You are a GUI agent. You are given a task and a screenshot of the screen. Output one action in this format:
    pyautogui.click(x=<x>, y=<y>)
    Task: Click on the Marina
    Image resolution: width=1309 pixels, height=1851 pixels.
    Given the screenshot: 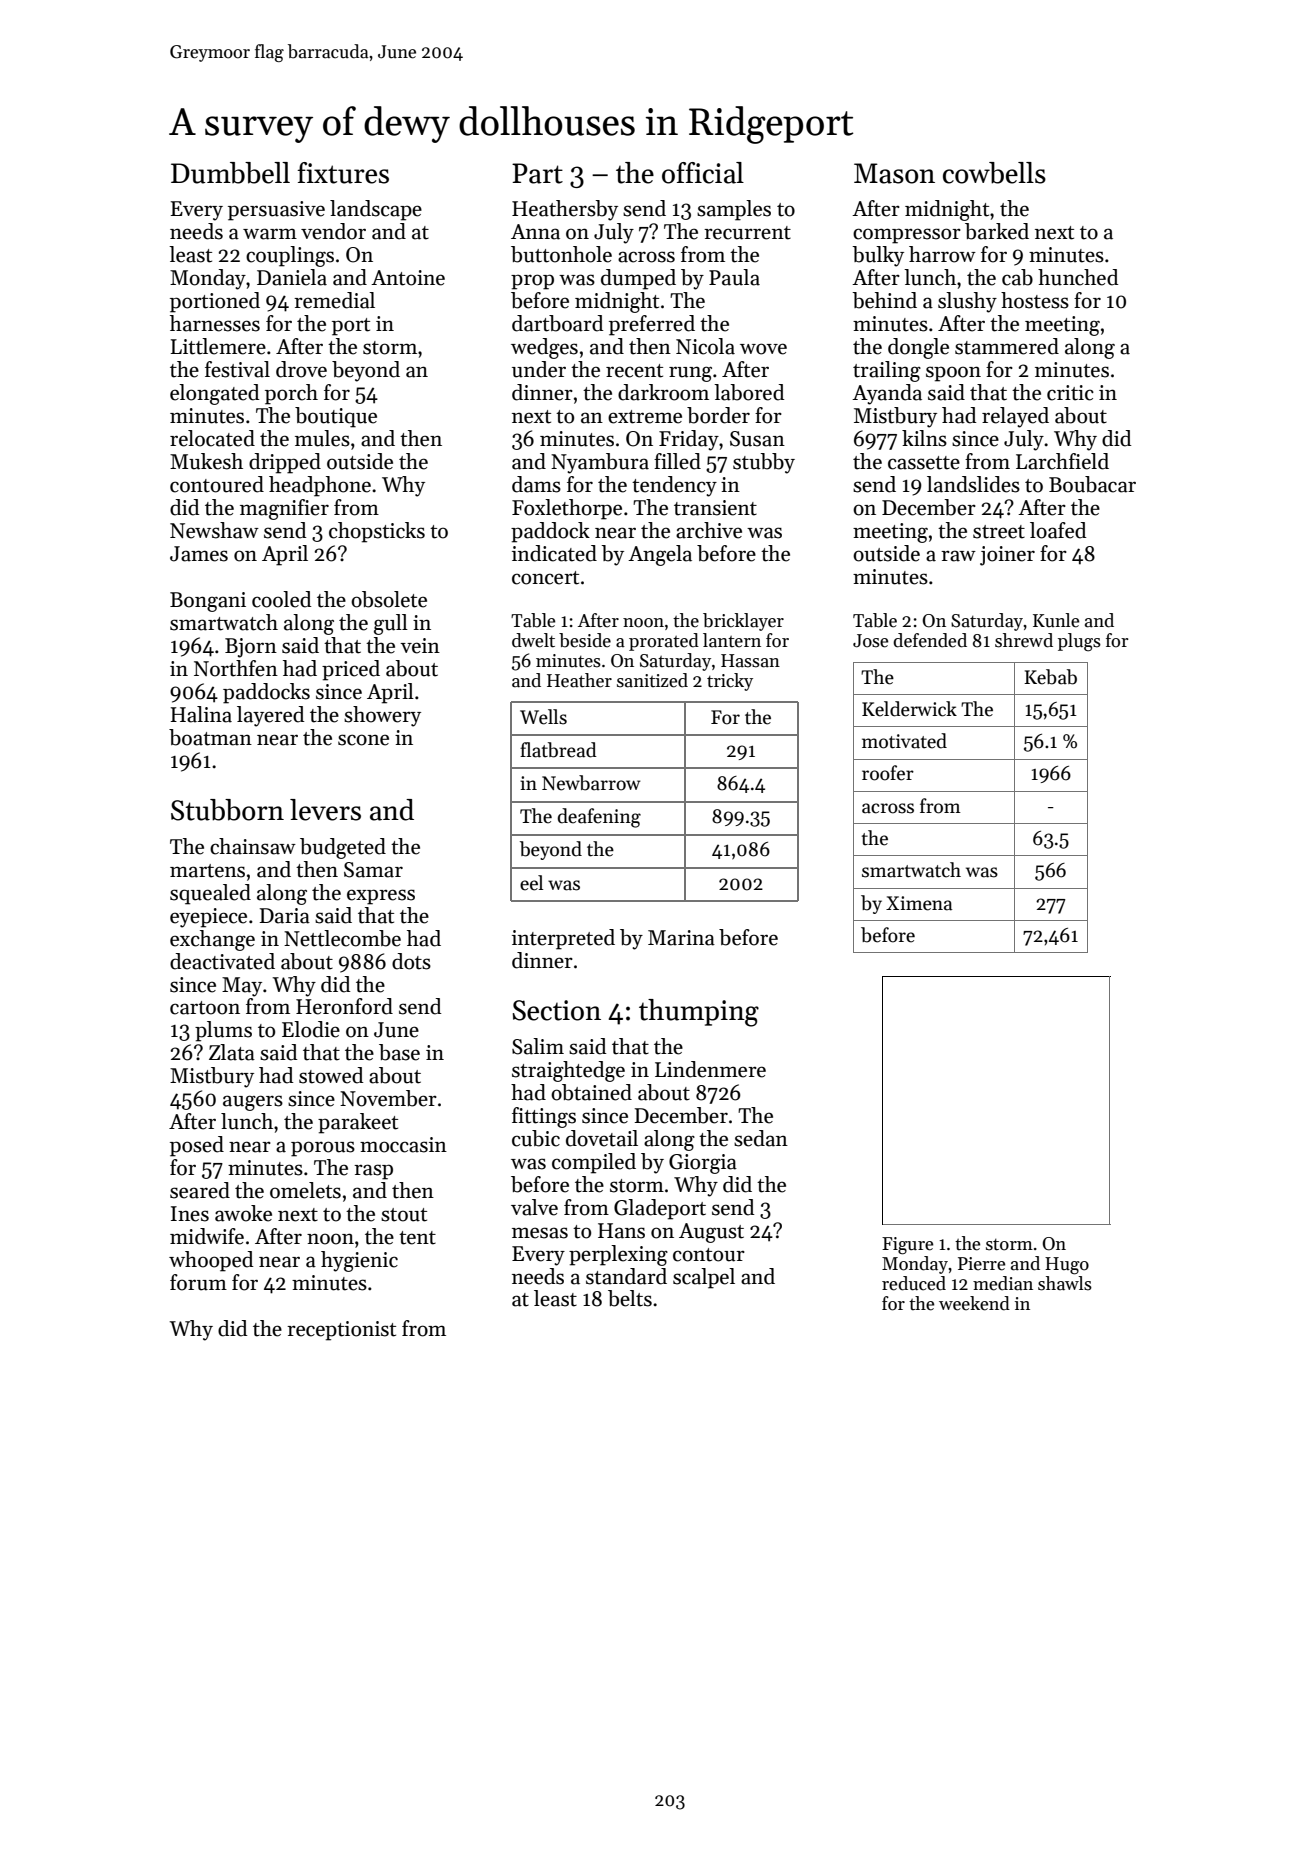 What is the action you would take?
    pyautogui.click(x=681, y=938)
